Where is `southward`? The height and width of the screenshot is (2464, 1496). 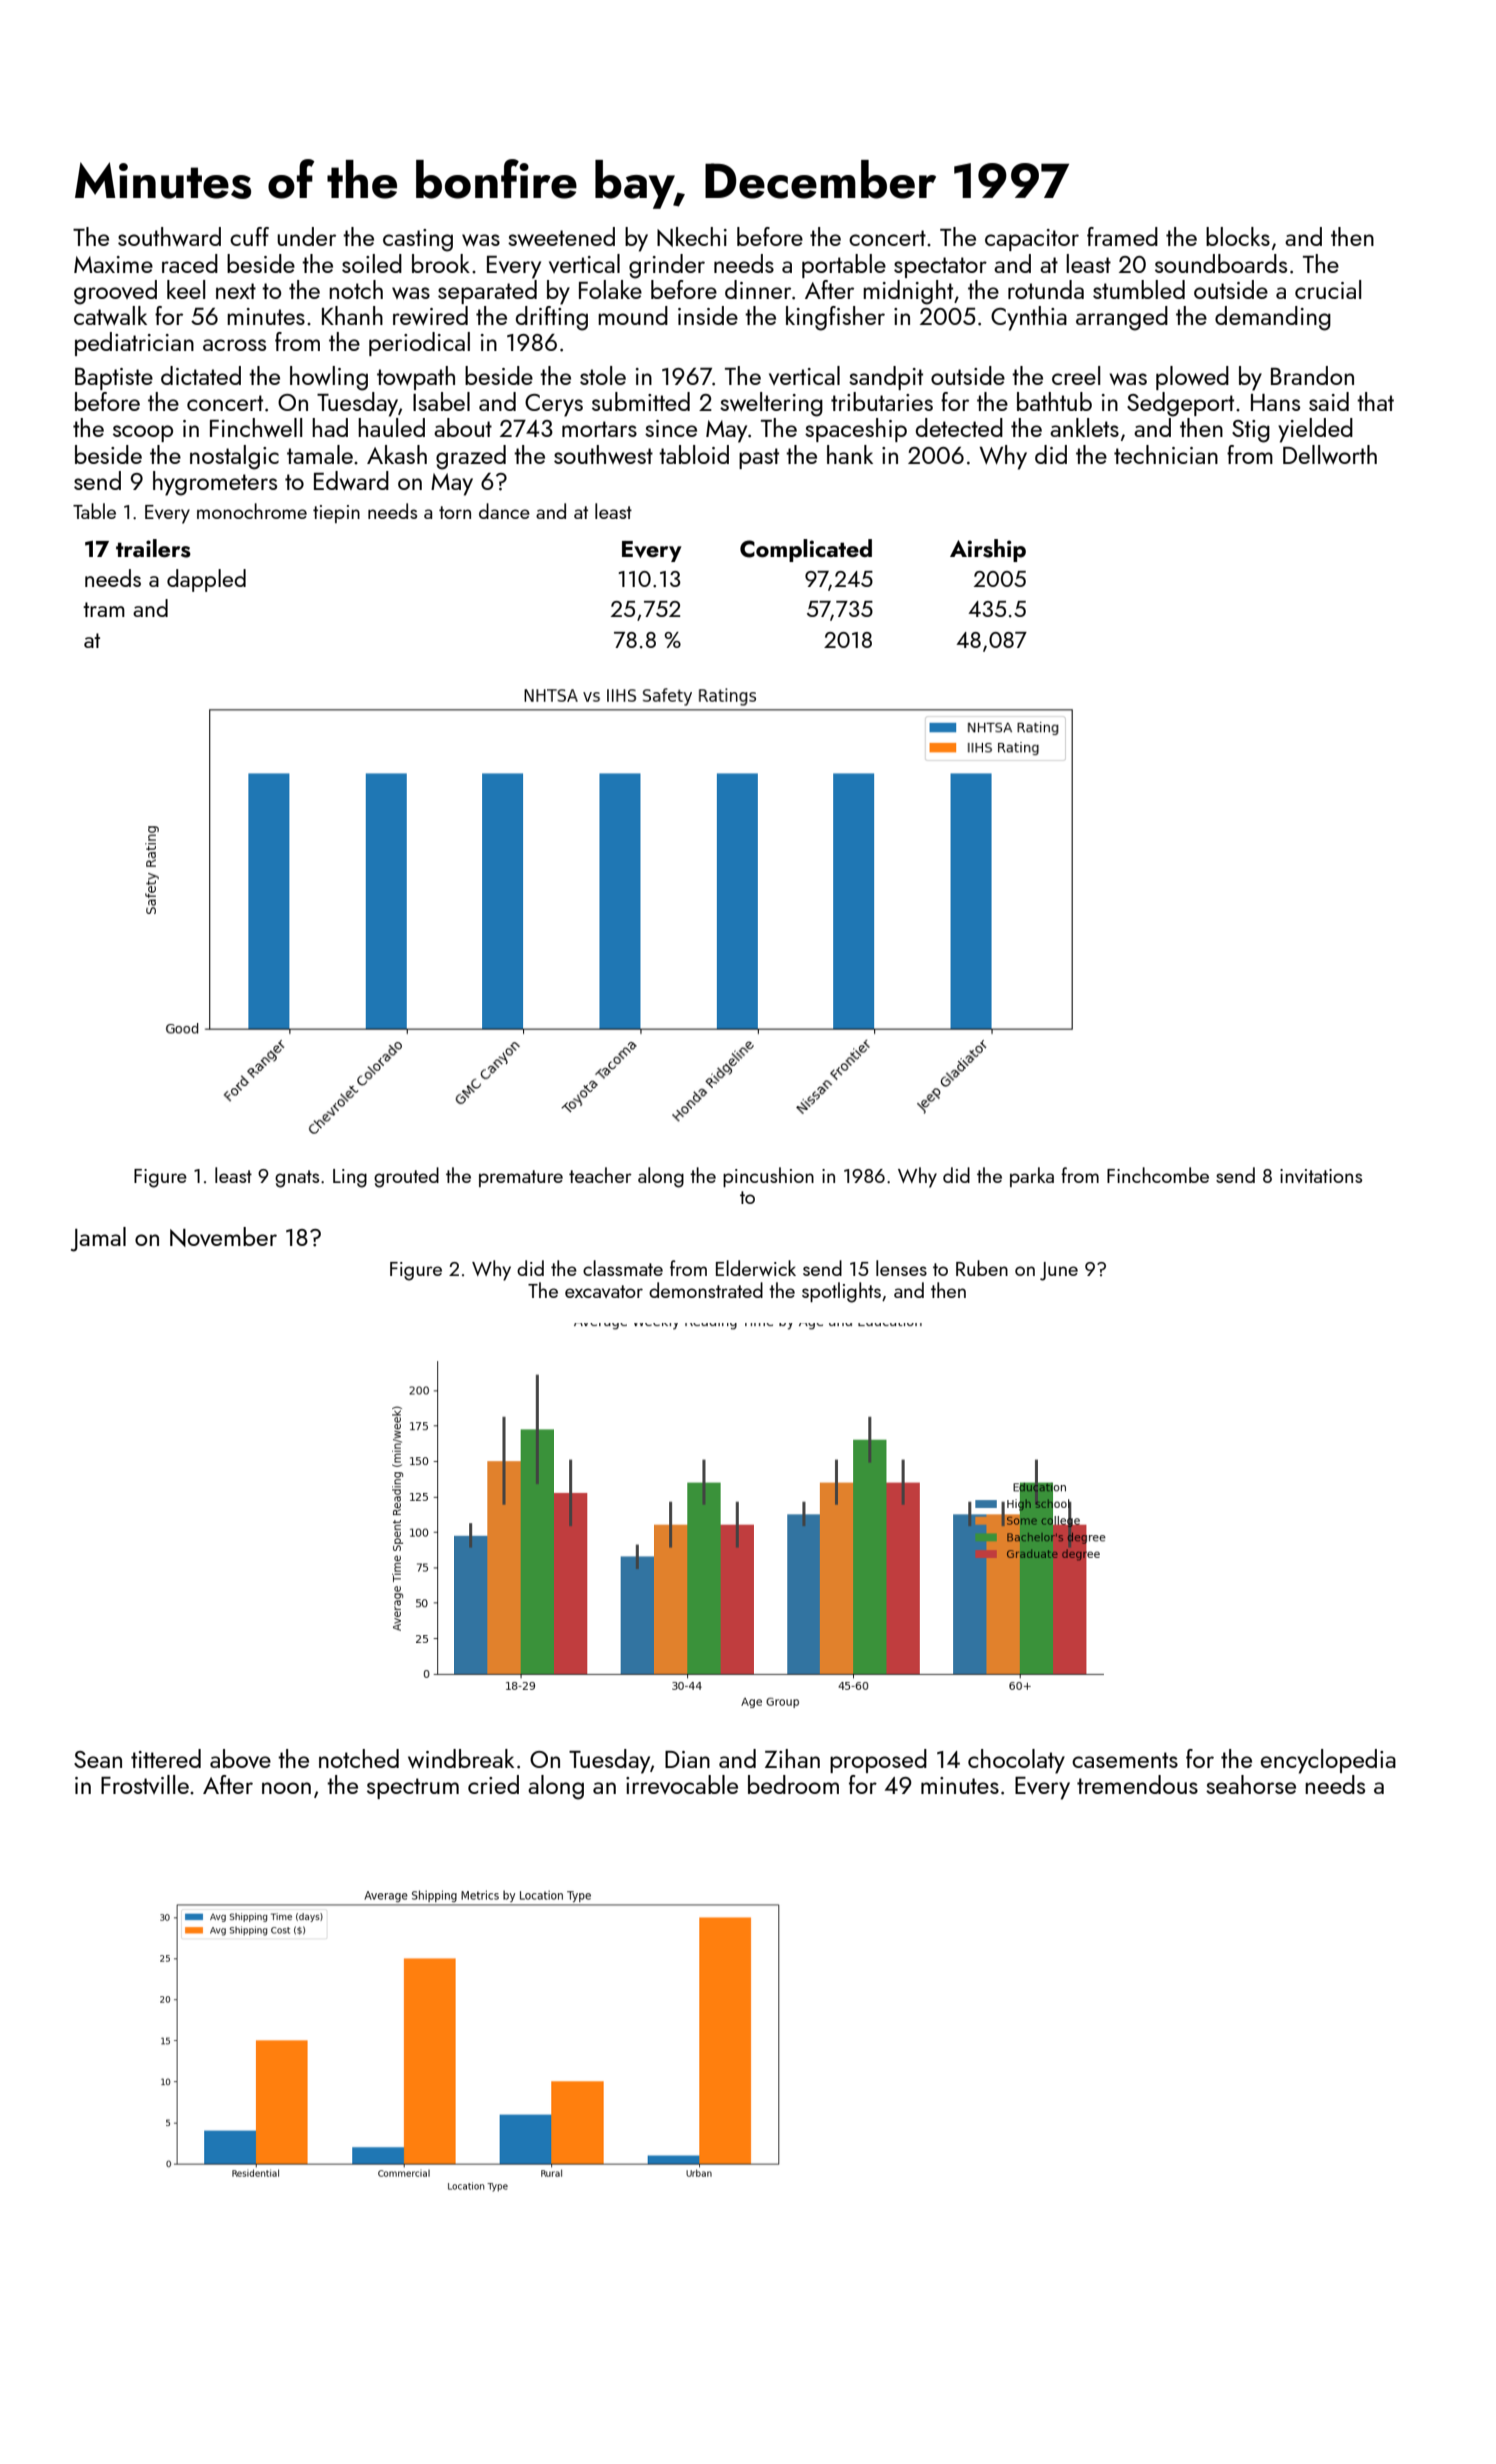
southward is located at coordinates (169, 236).
